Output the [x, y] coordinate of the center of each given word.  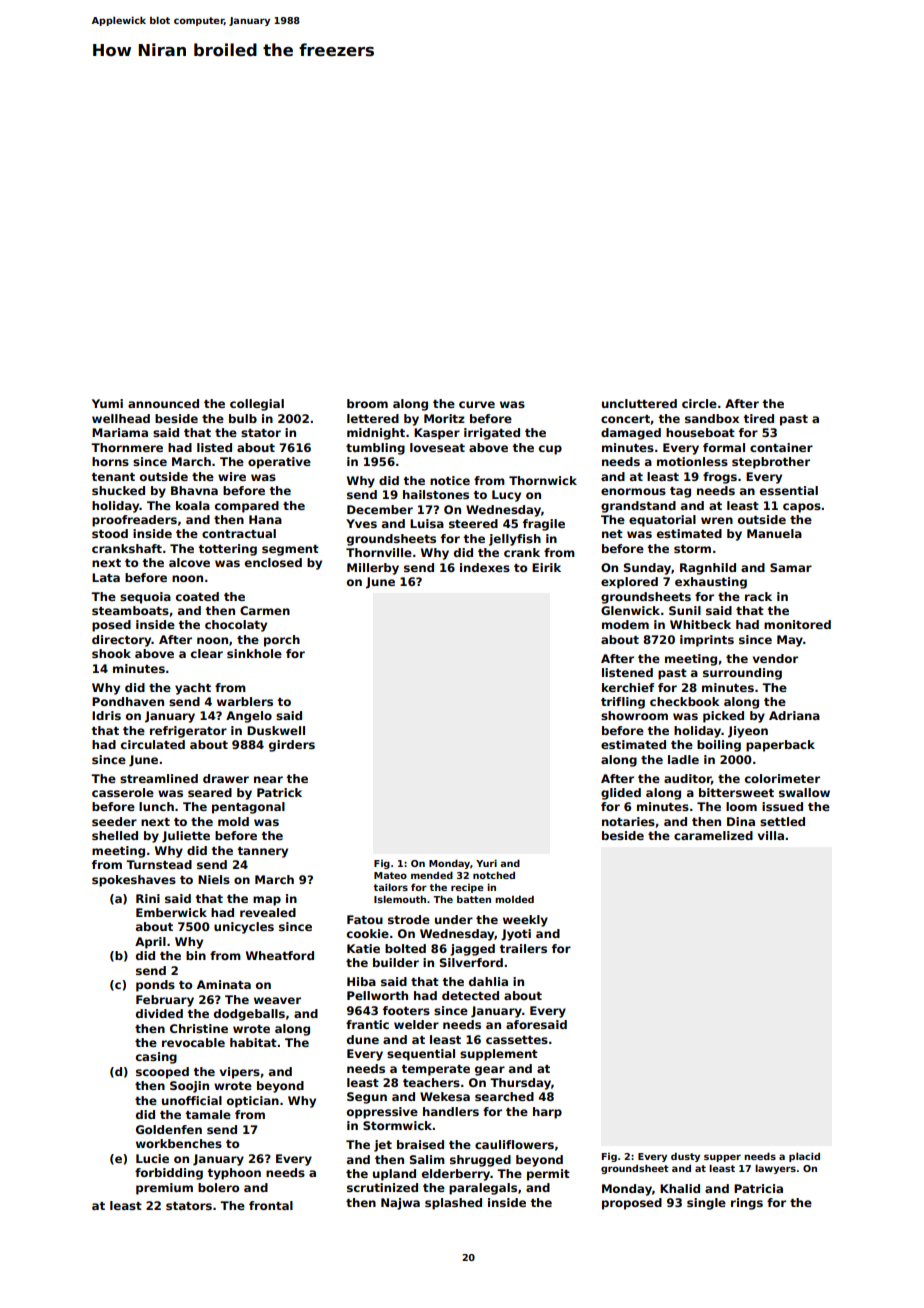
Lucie [152, 1158]
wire [232, 476]
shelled [115, 835]
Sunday [647, 569]
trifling [623, 703]
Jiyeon [748, 732]
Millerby [373, 569]
